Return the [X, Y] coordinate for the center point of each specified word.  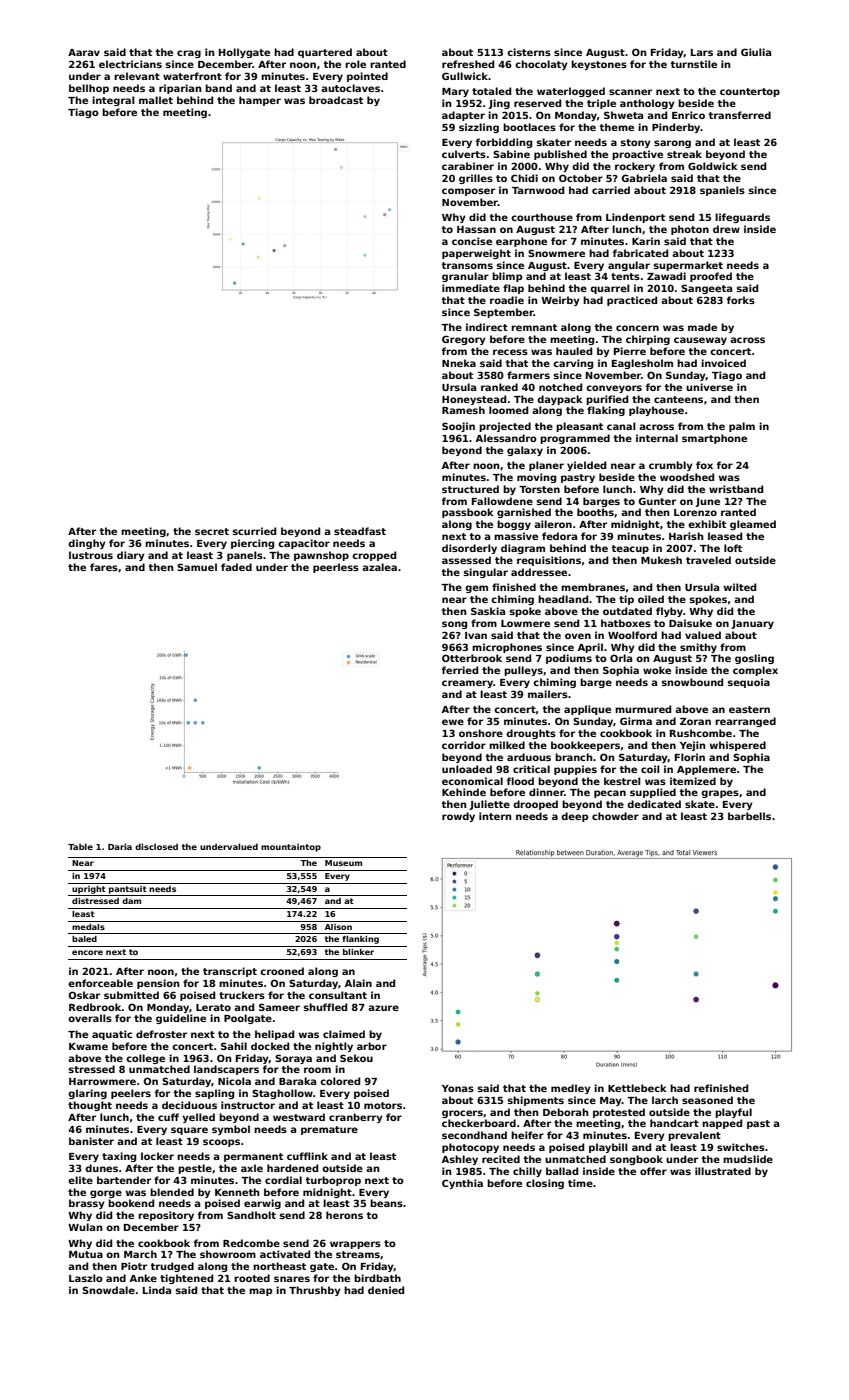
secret [212, 531]
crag [189, 54]
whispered [738, 746]
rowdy [458, 817]
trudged [172, 1267]
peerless [336, 568]
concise [472, 241]
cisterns [529, 52]
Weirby [560, 301]
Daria [120, 846]
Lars [702, 52]
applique [587, 710]
